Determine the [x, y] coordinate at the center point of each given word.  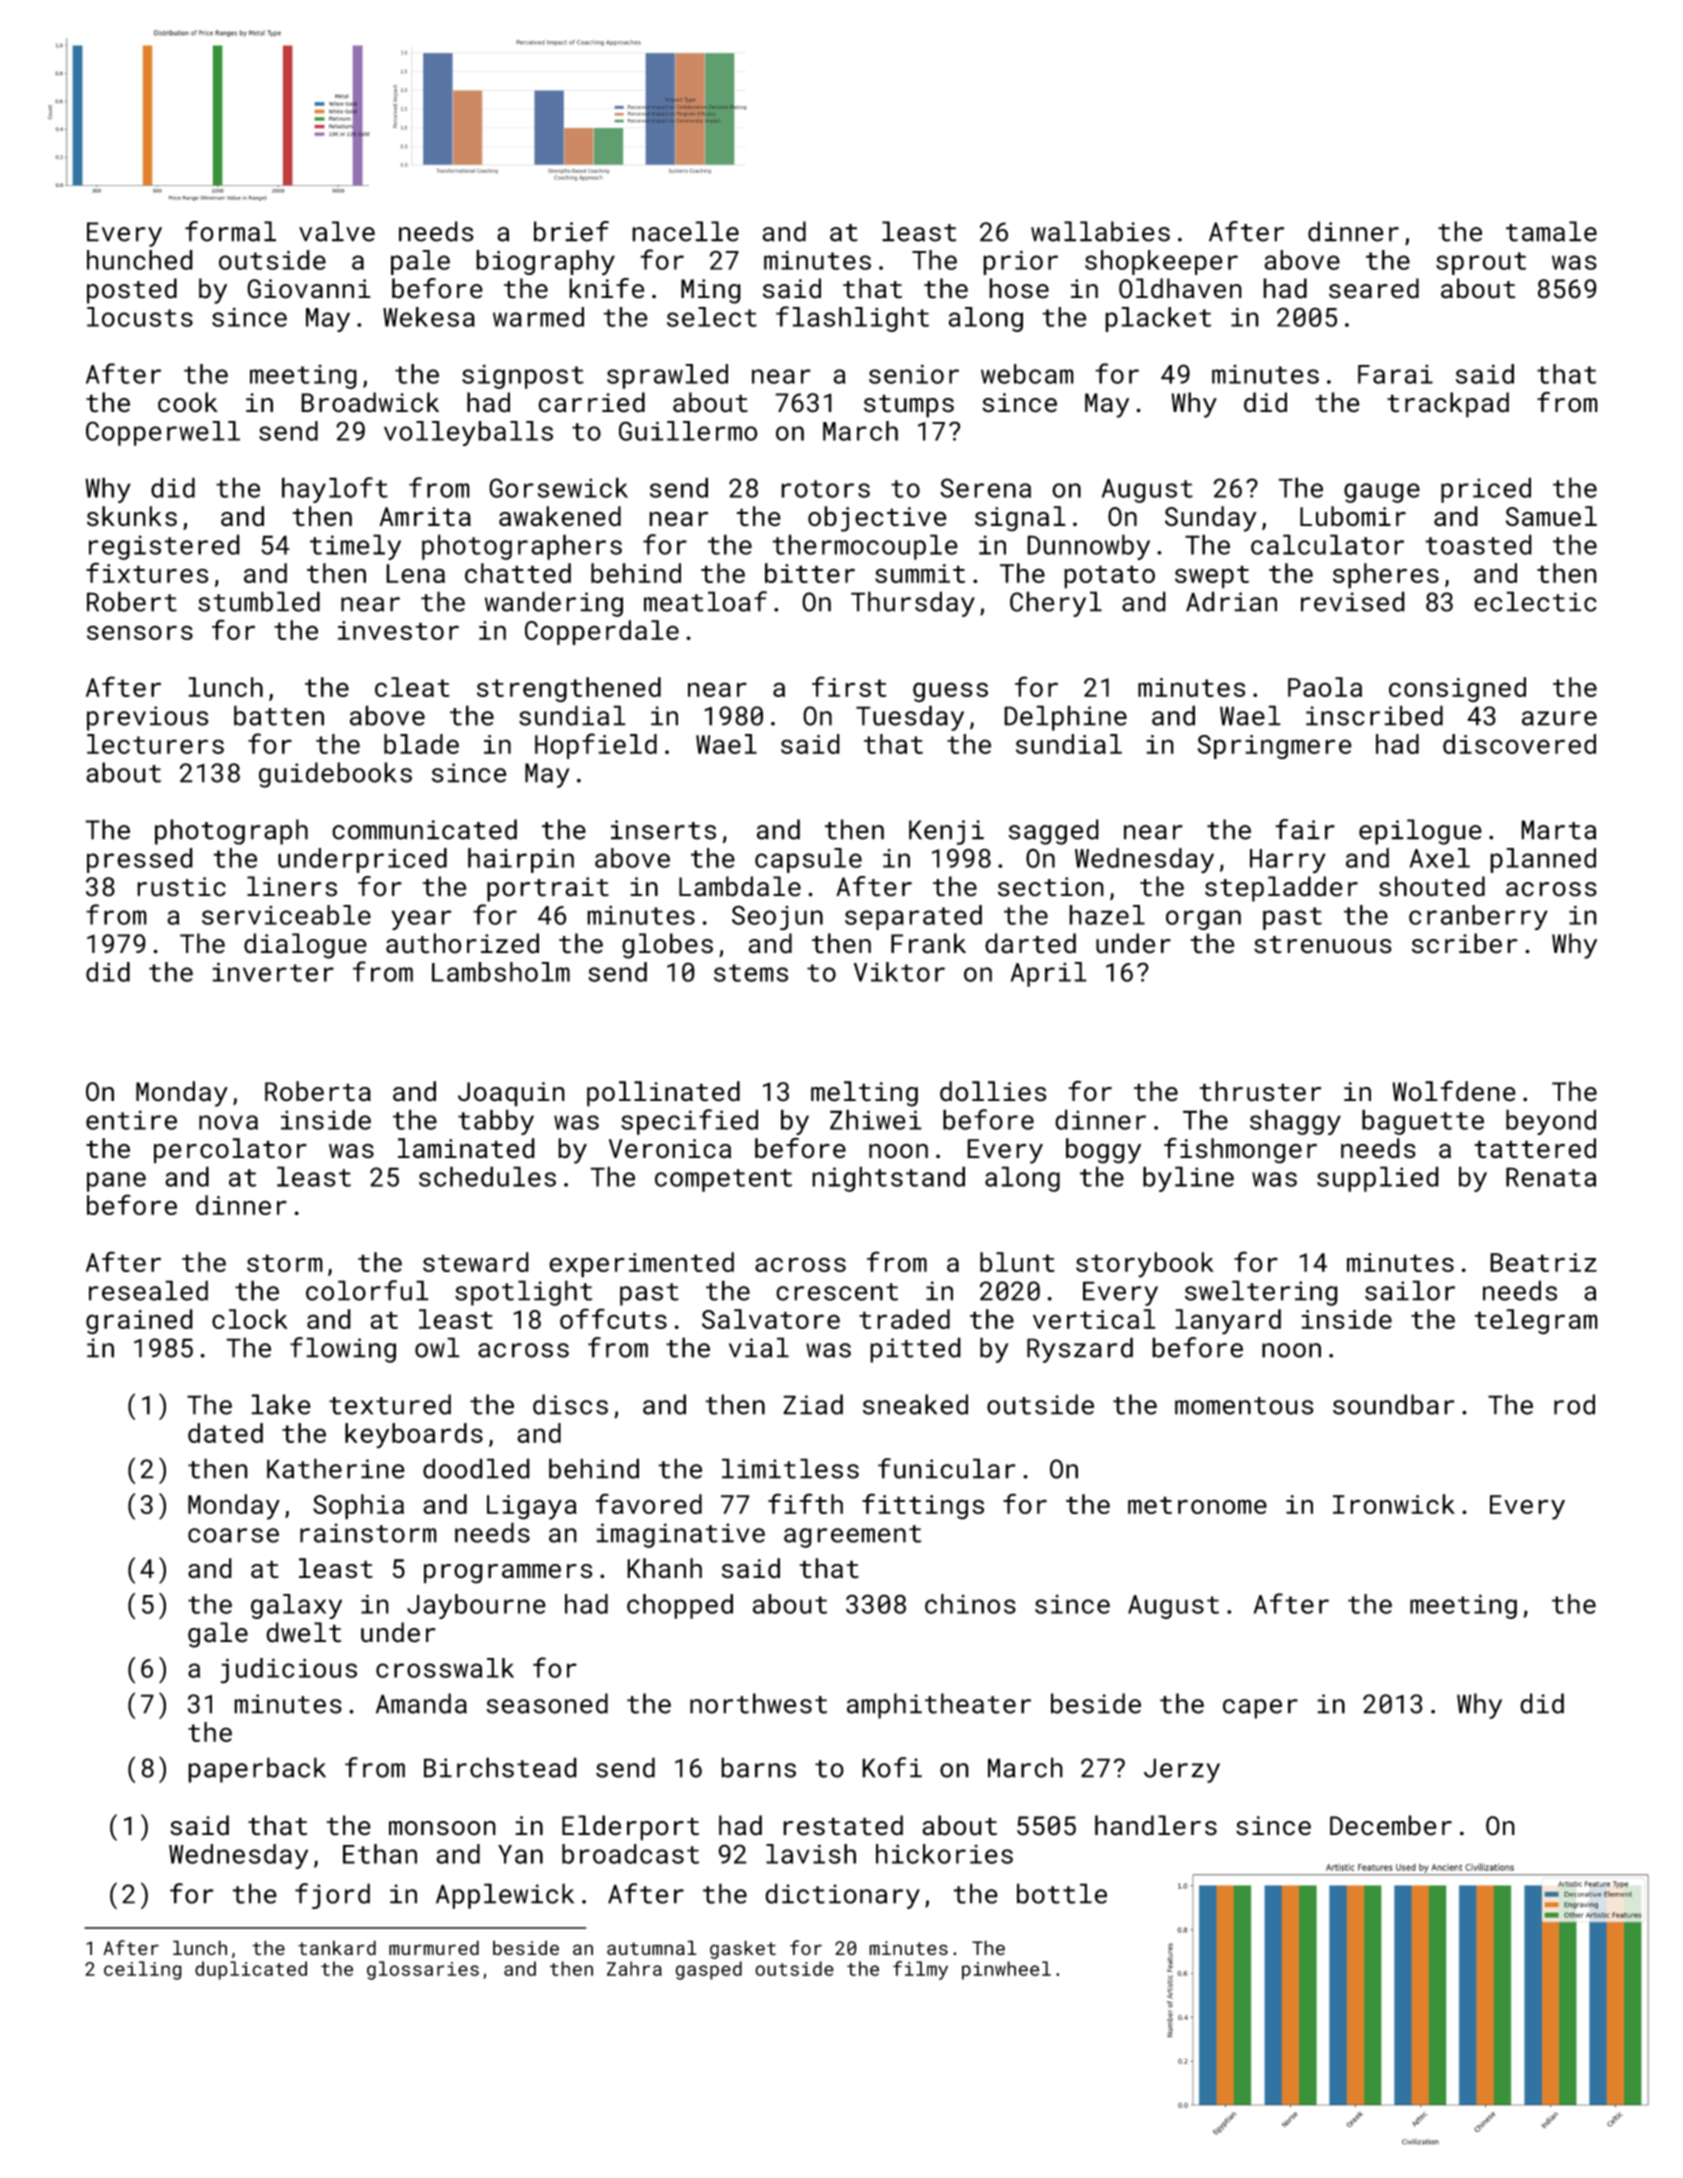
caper [1260, 1709]
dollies [993, 1091]
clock [250, 1319]
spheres [1386, 576]
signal [1020, 519]
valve [337, 231]
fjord [332, 1896]
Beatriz [1543, 1262]
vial [759, 1347]
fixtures [147, 572]
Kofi [892, 1767]
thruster [1260, 1091]
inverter [273, 972]
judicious [288, 1671]
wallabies [1100, 231]
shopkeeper [1161, 262]
